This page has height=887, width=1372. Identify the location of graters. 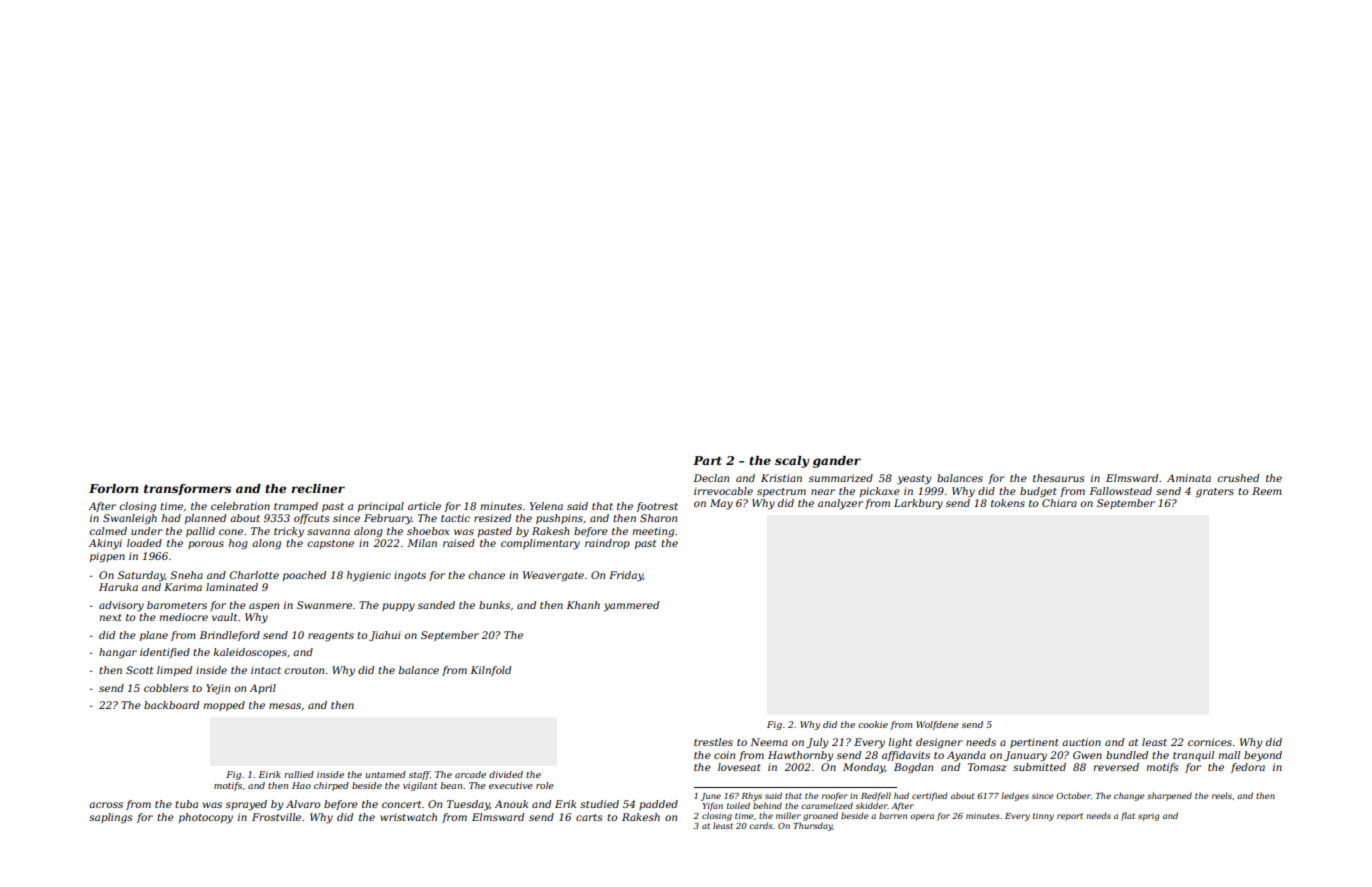
(1215, 493).
